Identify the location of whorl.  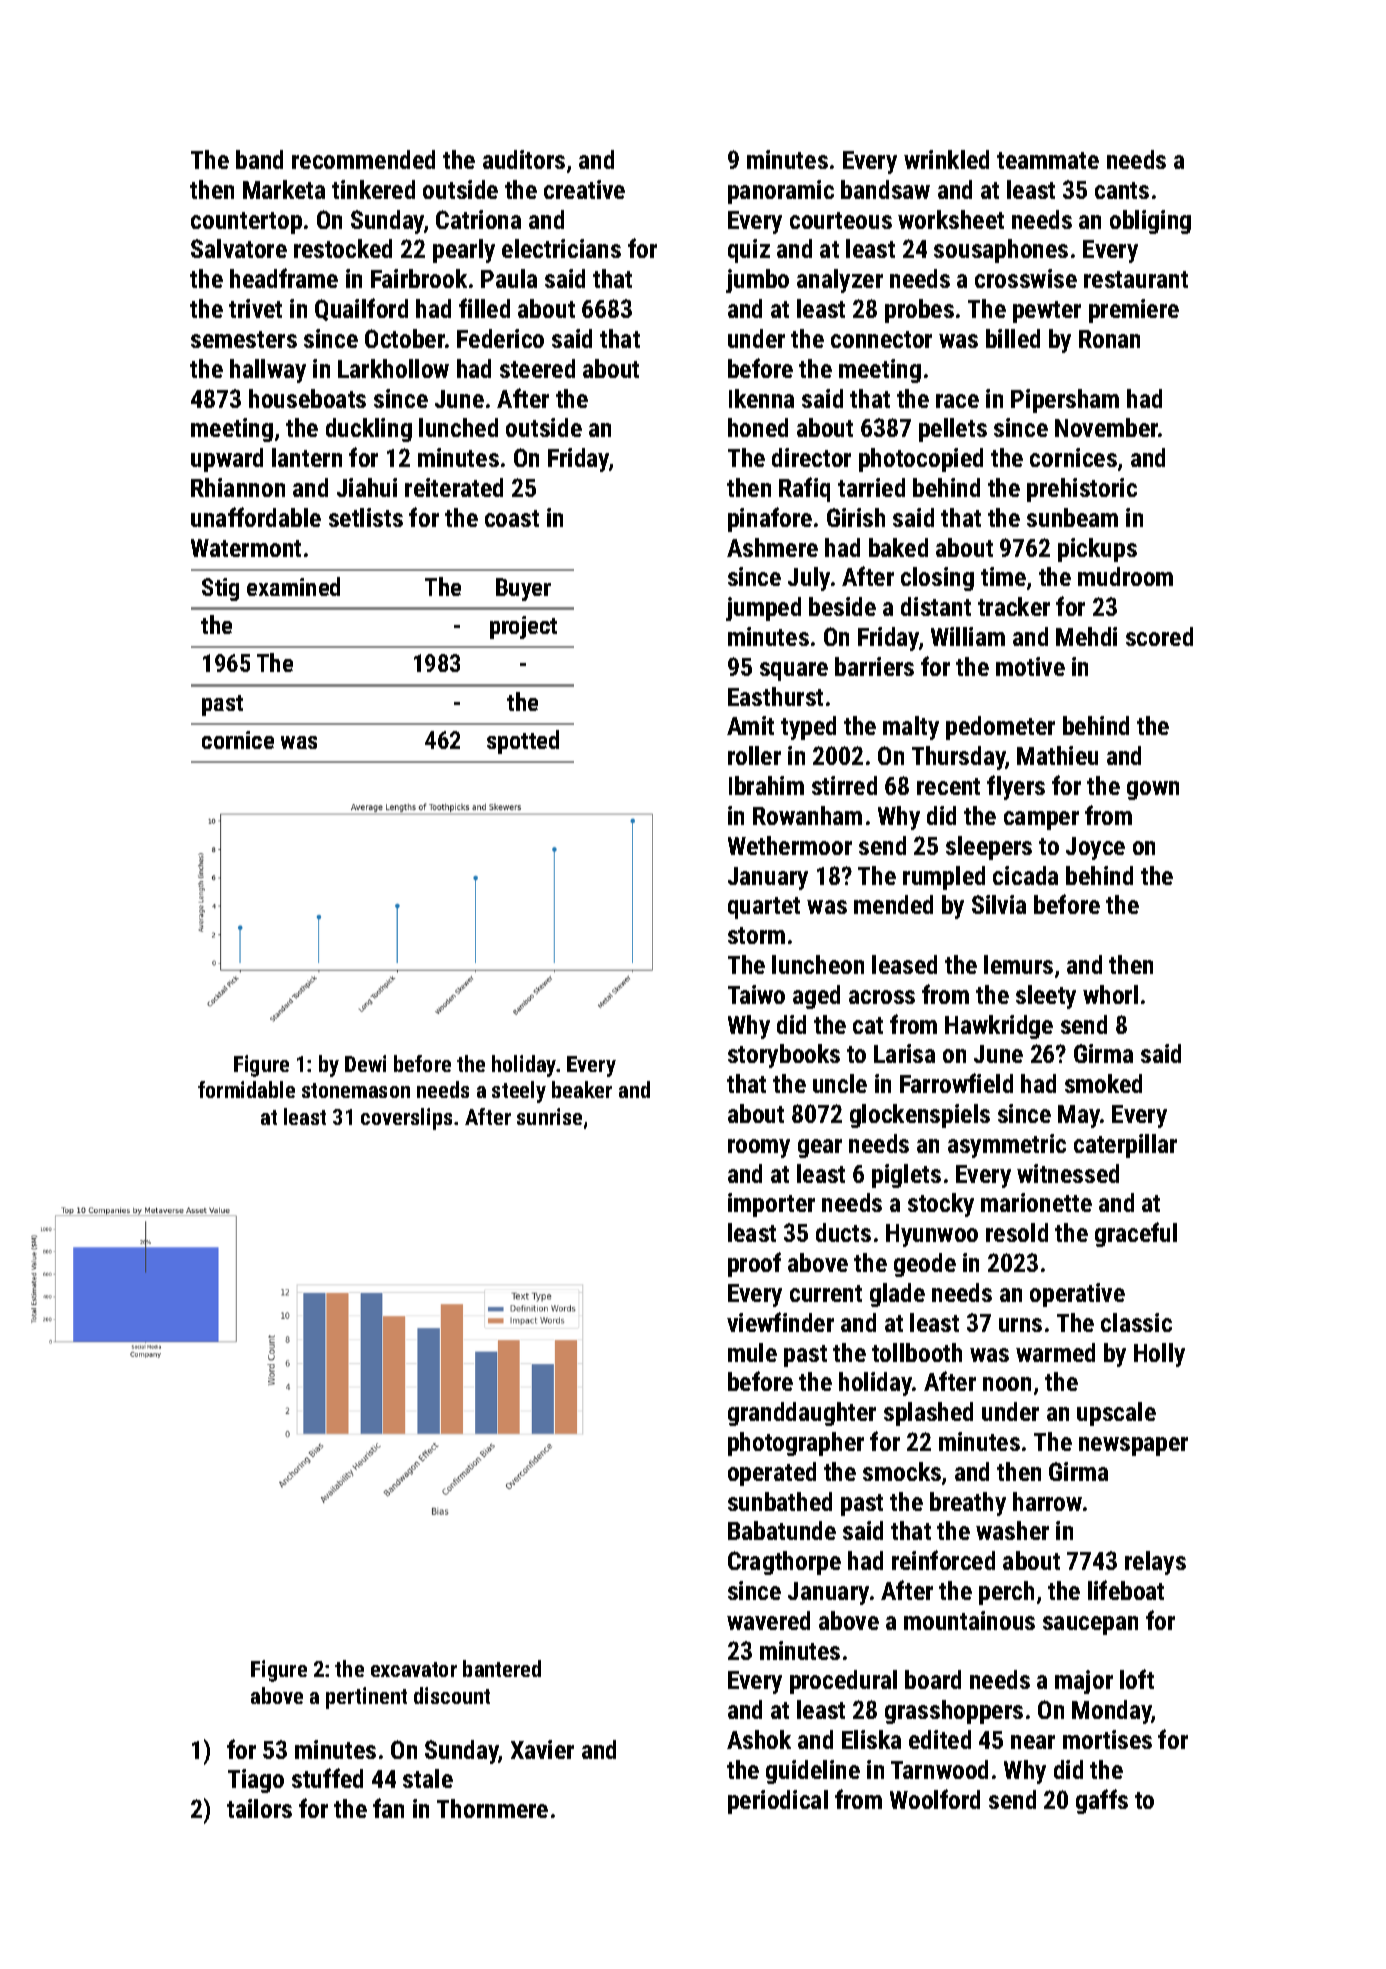
(1110, 994).
